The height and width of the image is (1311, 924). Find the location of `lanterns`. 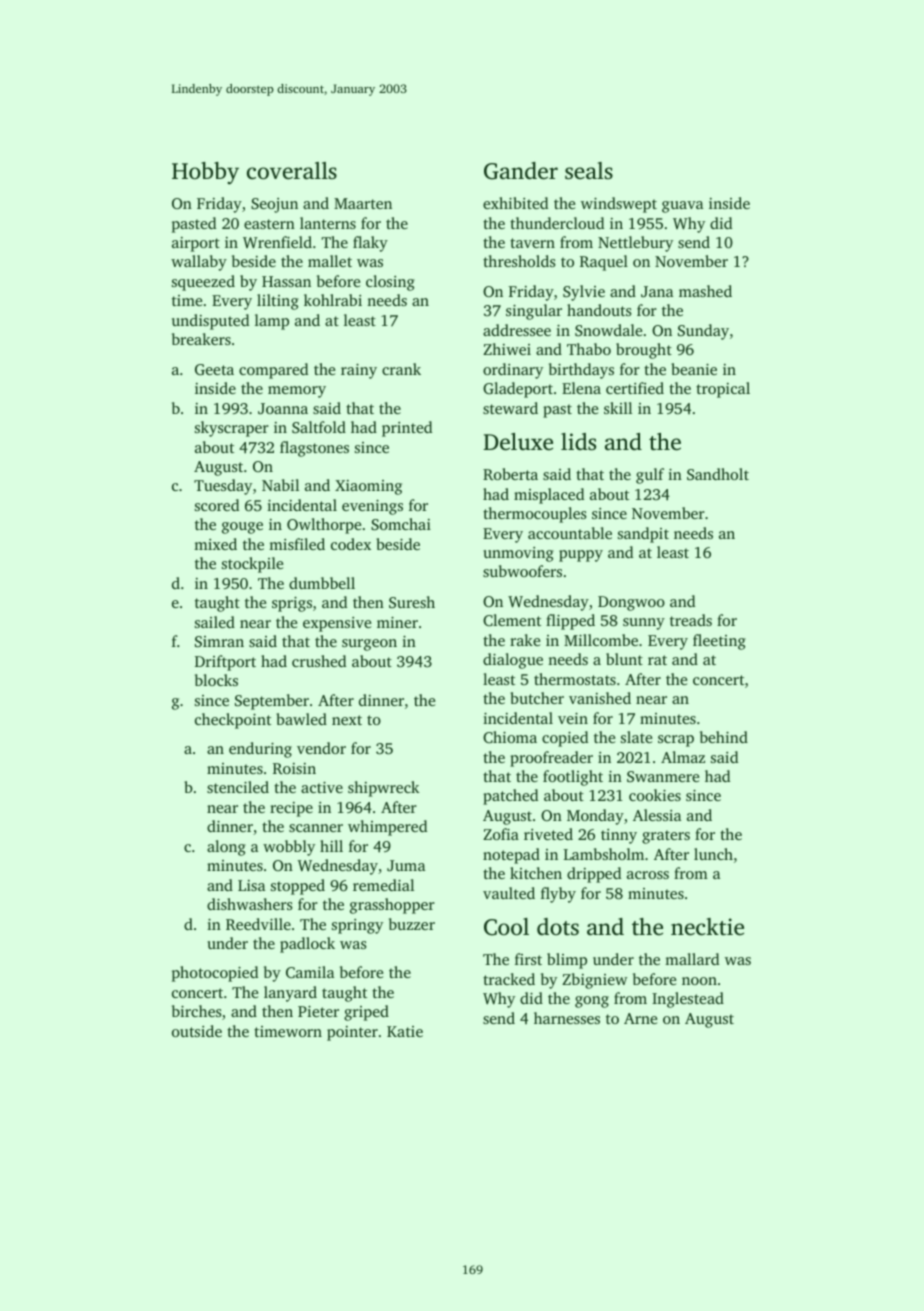

lanterns is located at coordinates (328, 223).
